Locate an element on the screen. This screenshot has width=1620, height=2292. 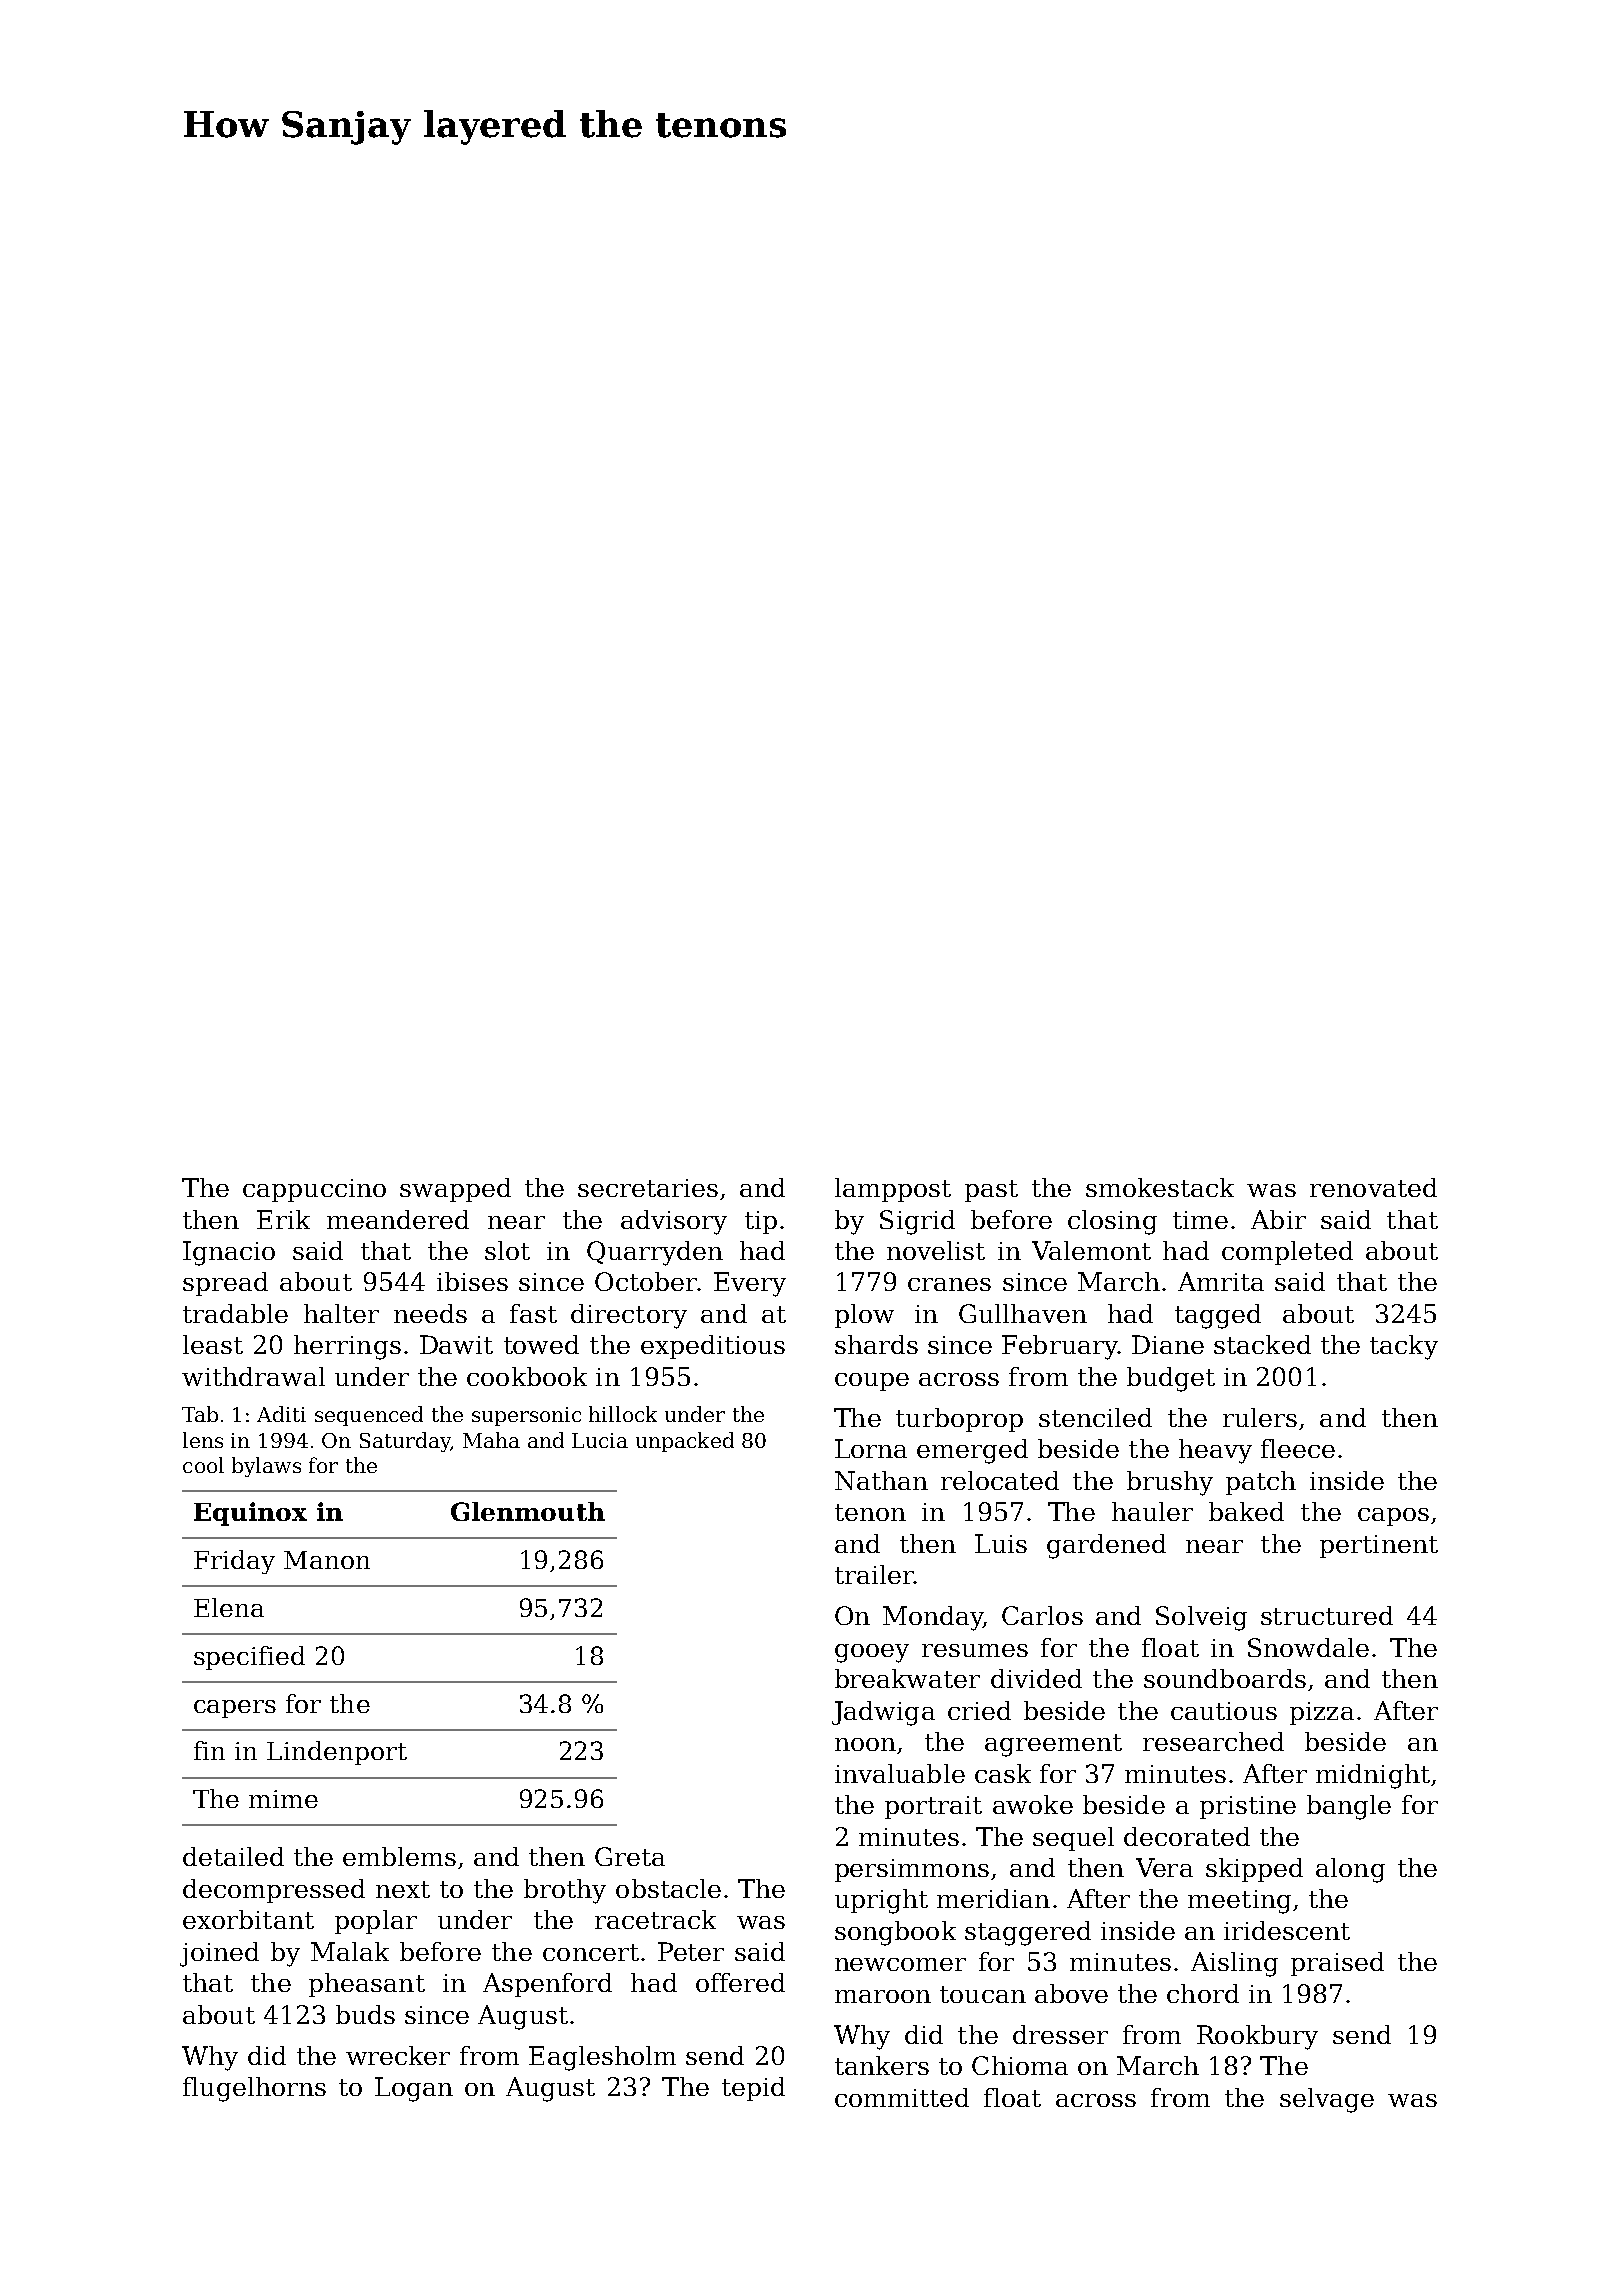
offered is located at coordinates (740, 1982).
